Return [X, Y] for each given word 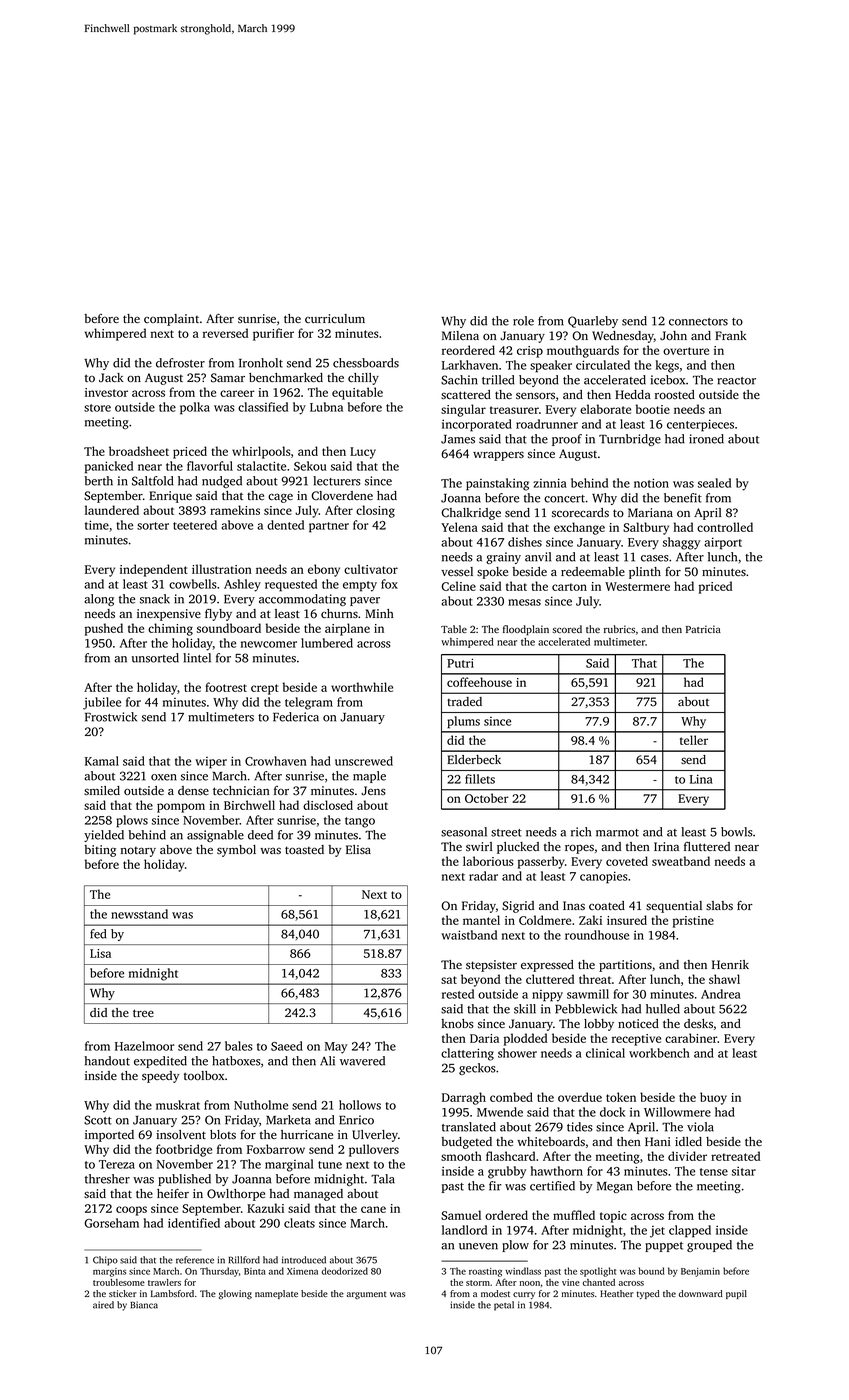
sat [449, 980]
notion [651, 483]
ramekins [235, 510]
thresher [107, 1179]
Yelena [459, 527]
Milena [460, 335]
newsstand [139, 914]
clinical [605, 1053]
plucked [518, 848]
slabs [719, 905]
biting [100, 851]
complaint [171, 320]
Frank [730, 335]
